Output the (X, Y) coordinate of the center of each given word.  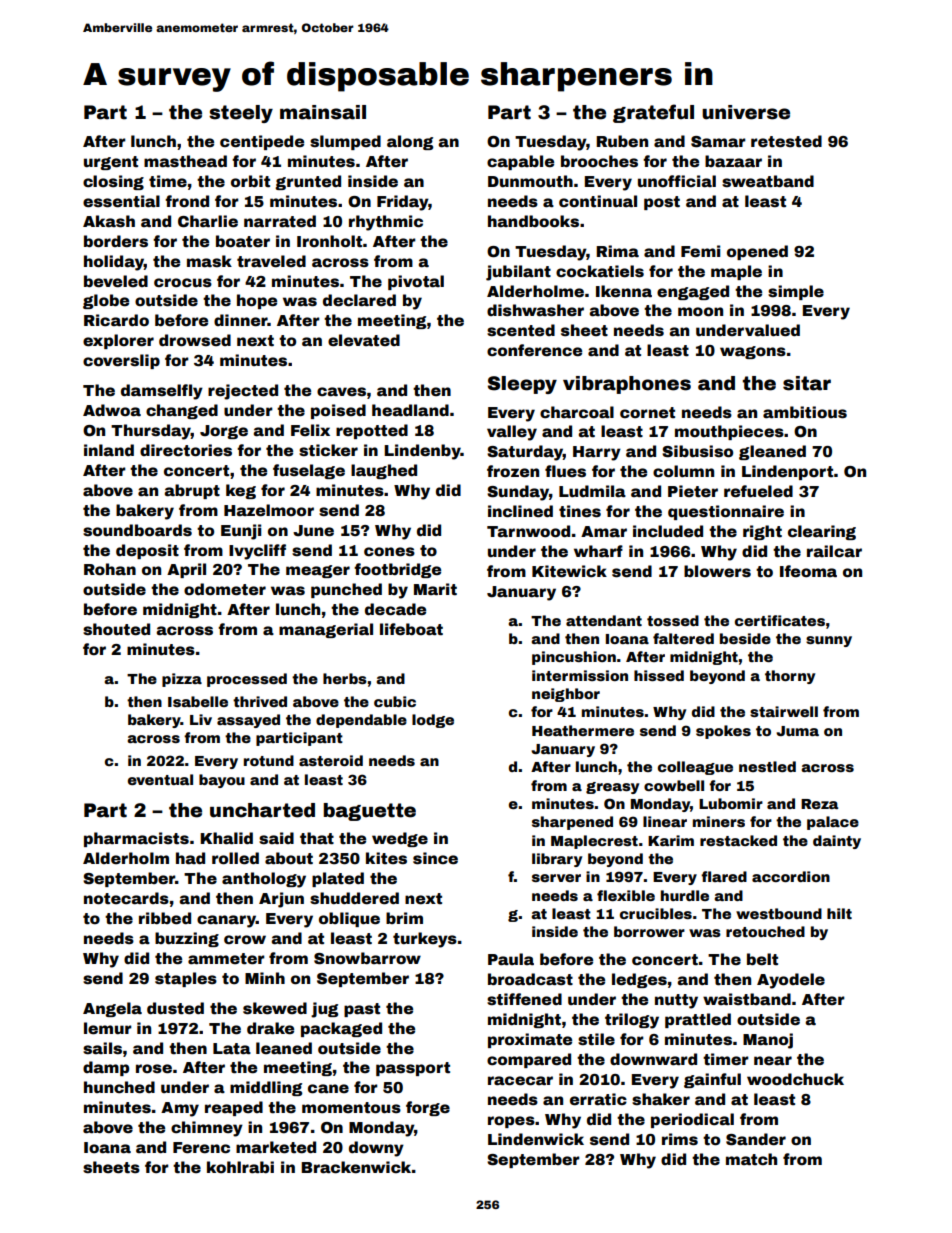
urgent (111, 163)
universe (746, 112)
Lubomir (731, 803)
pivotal (416, 282)
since (435, 858)
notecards (126, 898)
